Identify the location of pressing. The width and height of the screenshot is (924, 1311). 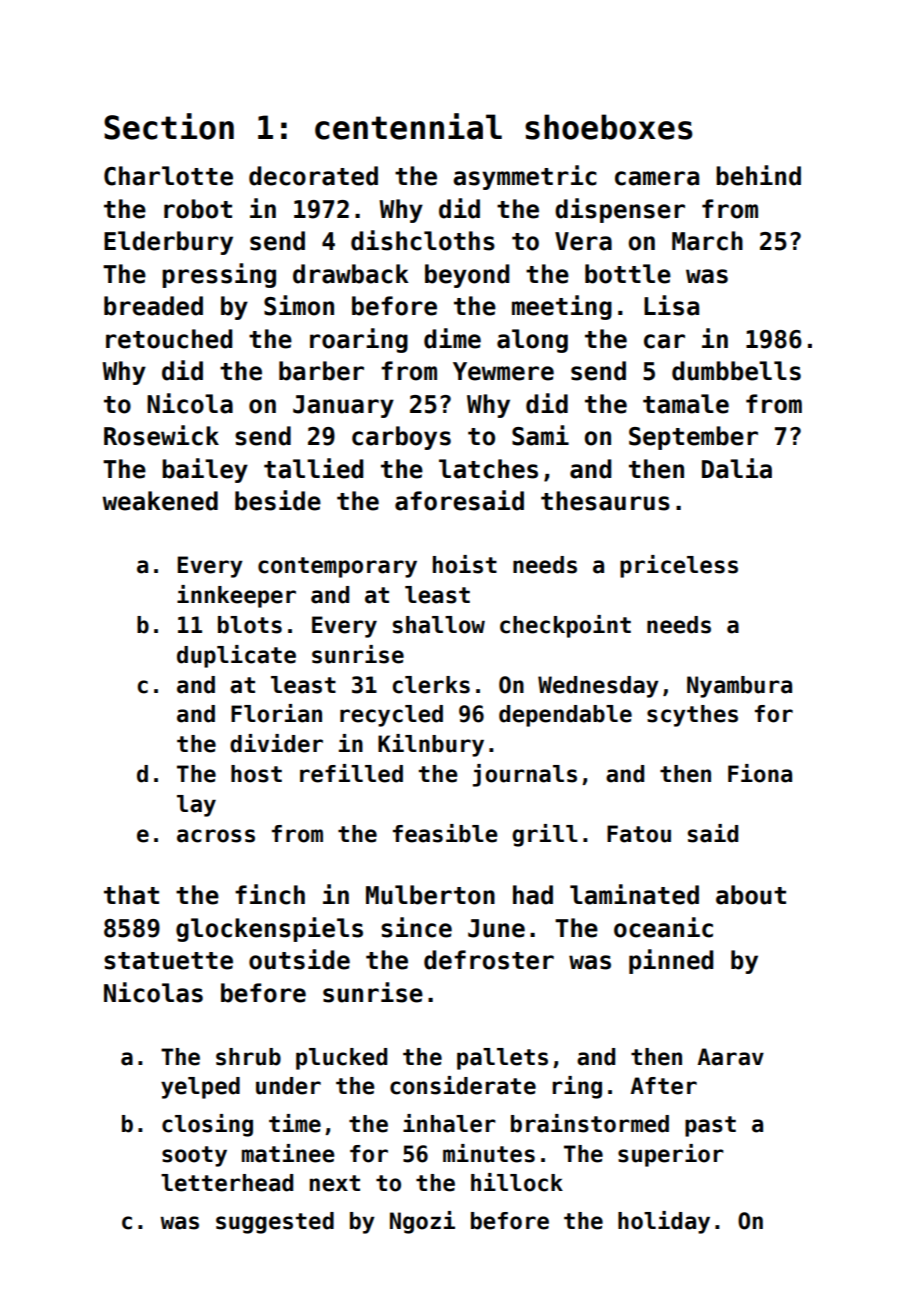
(219, 275).
